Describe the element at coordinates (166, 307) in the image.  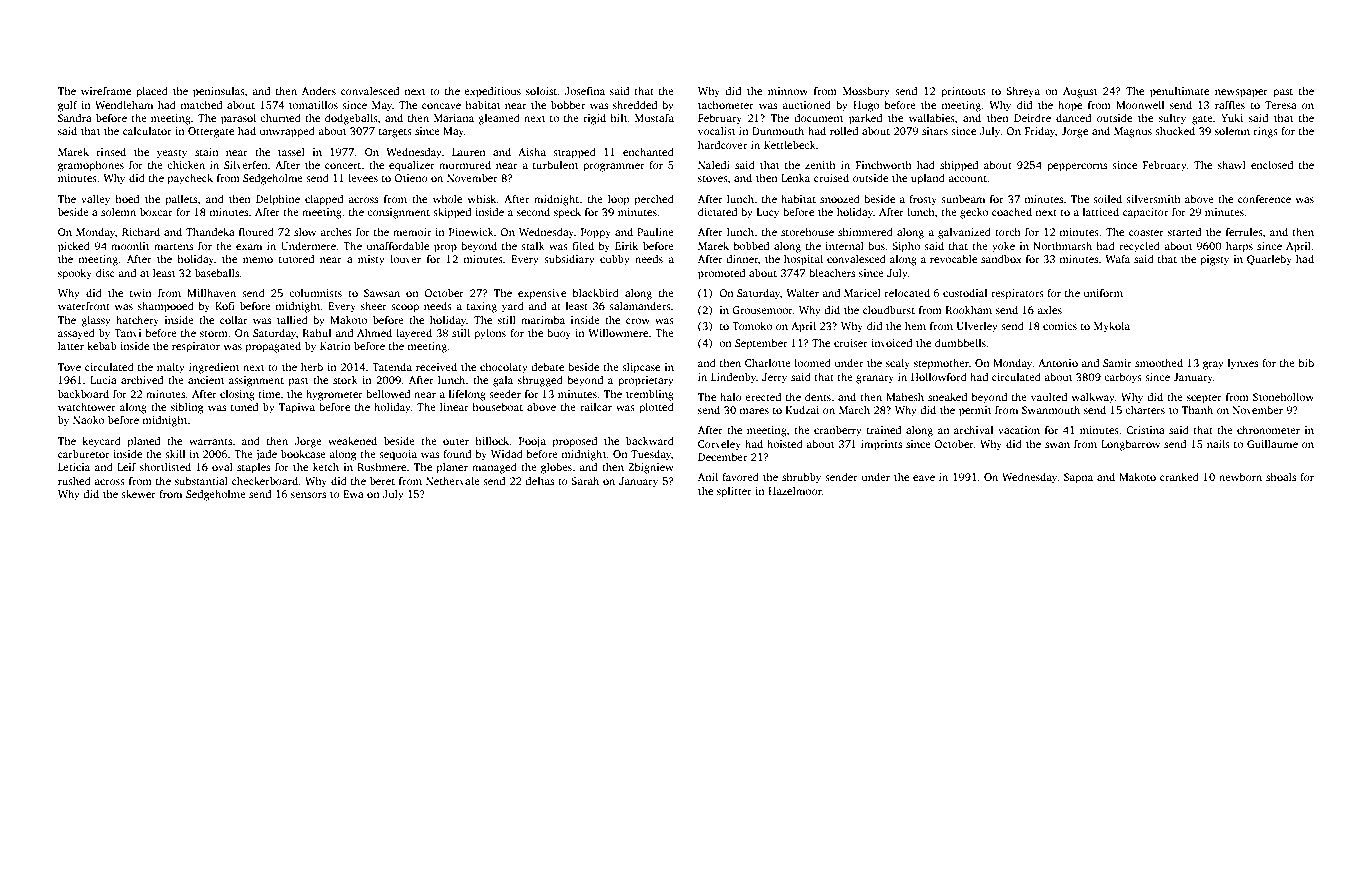
I see `shampooed` at that location.
